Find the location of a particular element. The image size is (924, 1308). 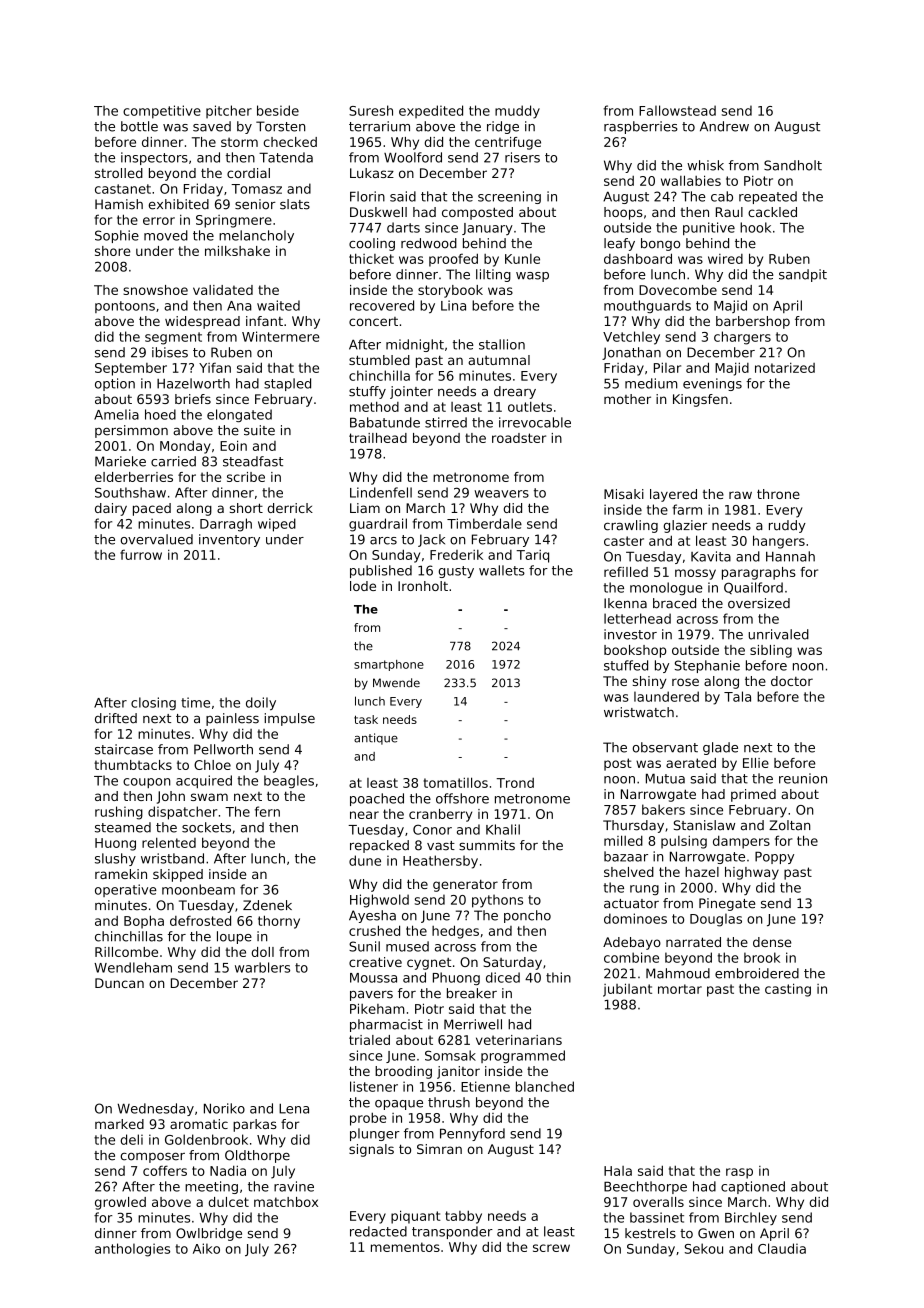

signals is located at coordinates (371, 1150).
